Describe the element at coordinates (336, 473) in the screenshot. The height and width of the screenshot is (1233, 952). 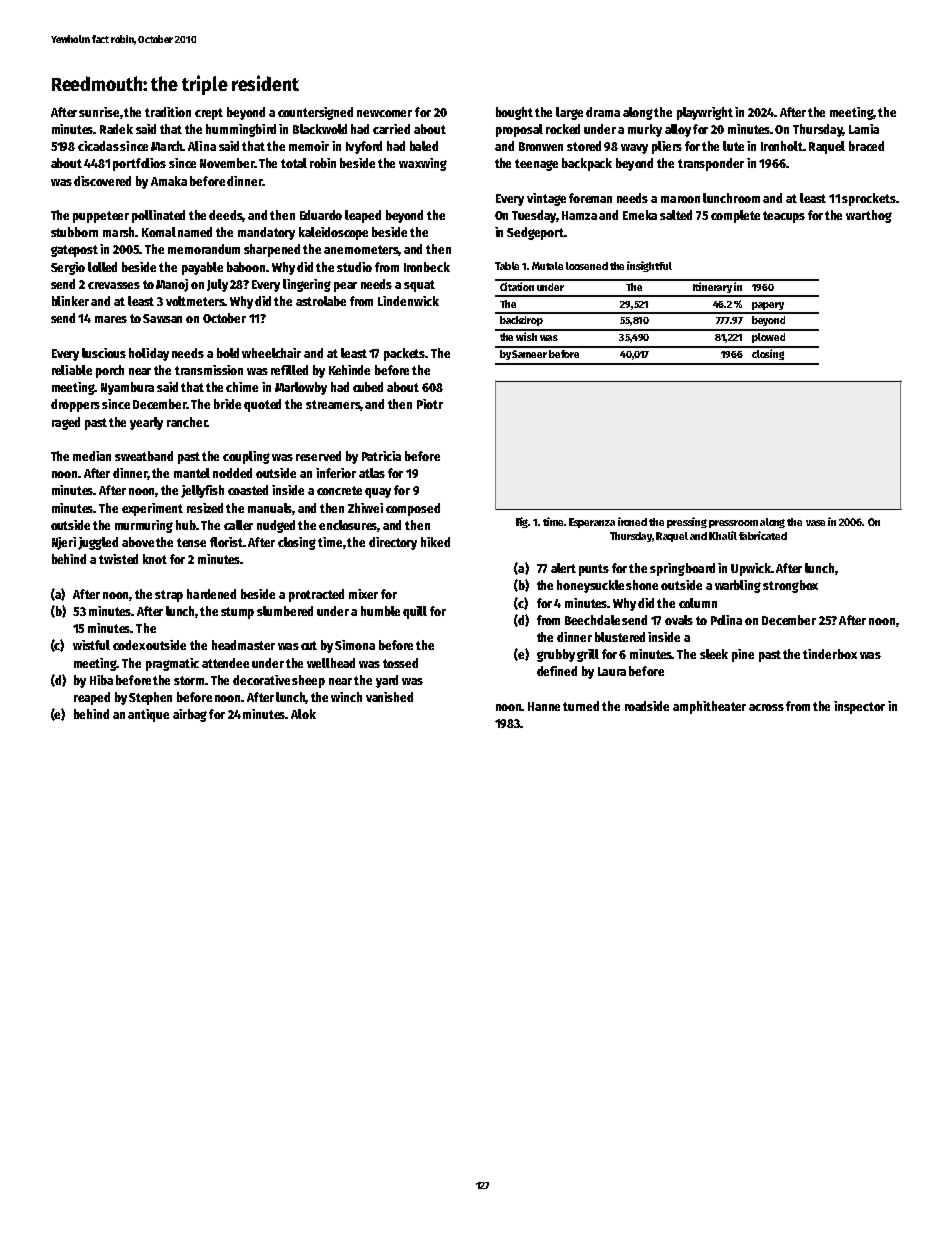
I see `inferior` at that location.
